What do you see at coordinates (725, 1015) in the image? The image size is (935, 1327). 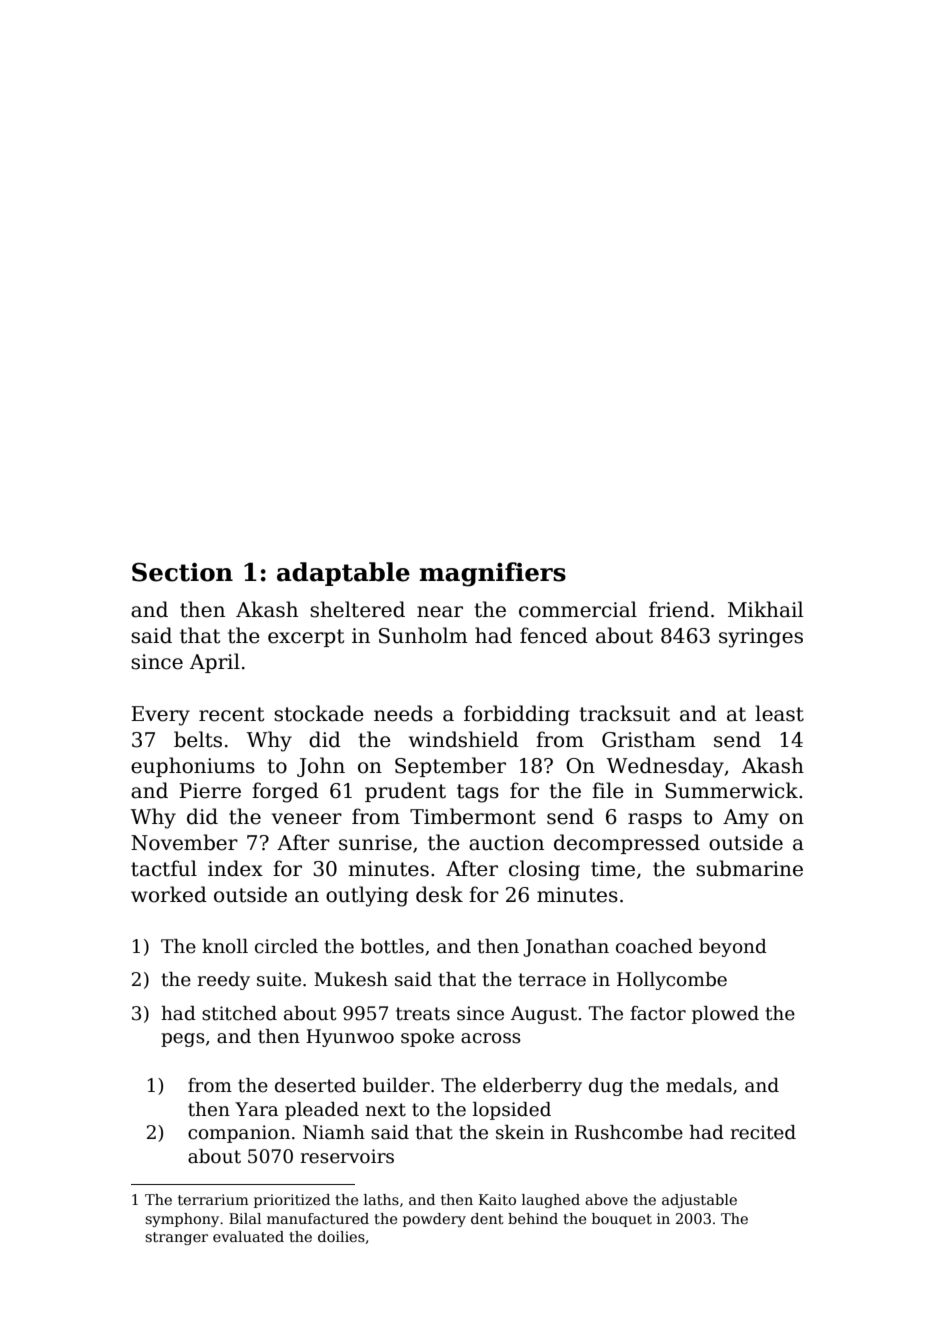 I see `plowed` at bounding box center [725, 1015].
